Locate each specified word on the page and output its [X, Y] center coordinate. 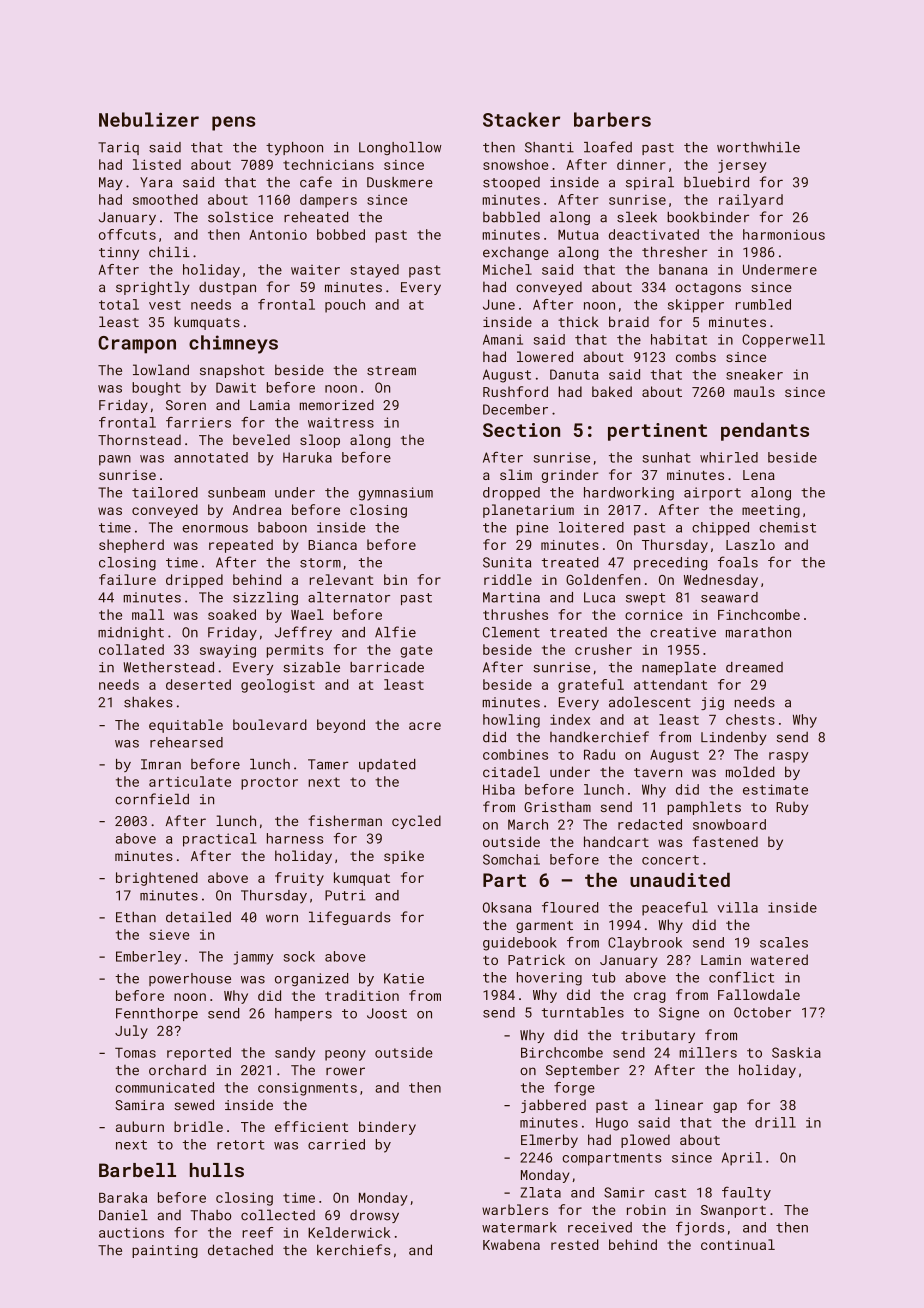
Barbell [137, 1170]
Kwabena [511, 1244]
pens [234, 123]
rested [575, 1244]
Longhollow [400, 148]
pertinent [657, 432]
